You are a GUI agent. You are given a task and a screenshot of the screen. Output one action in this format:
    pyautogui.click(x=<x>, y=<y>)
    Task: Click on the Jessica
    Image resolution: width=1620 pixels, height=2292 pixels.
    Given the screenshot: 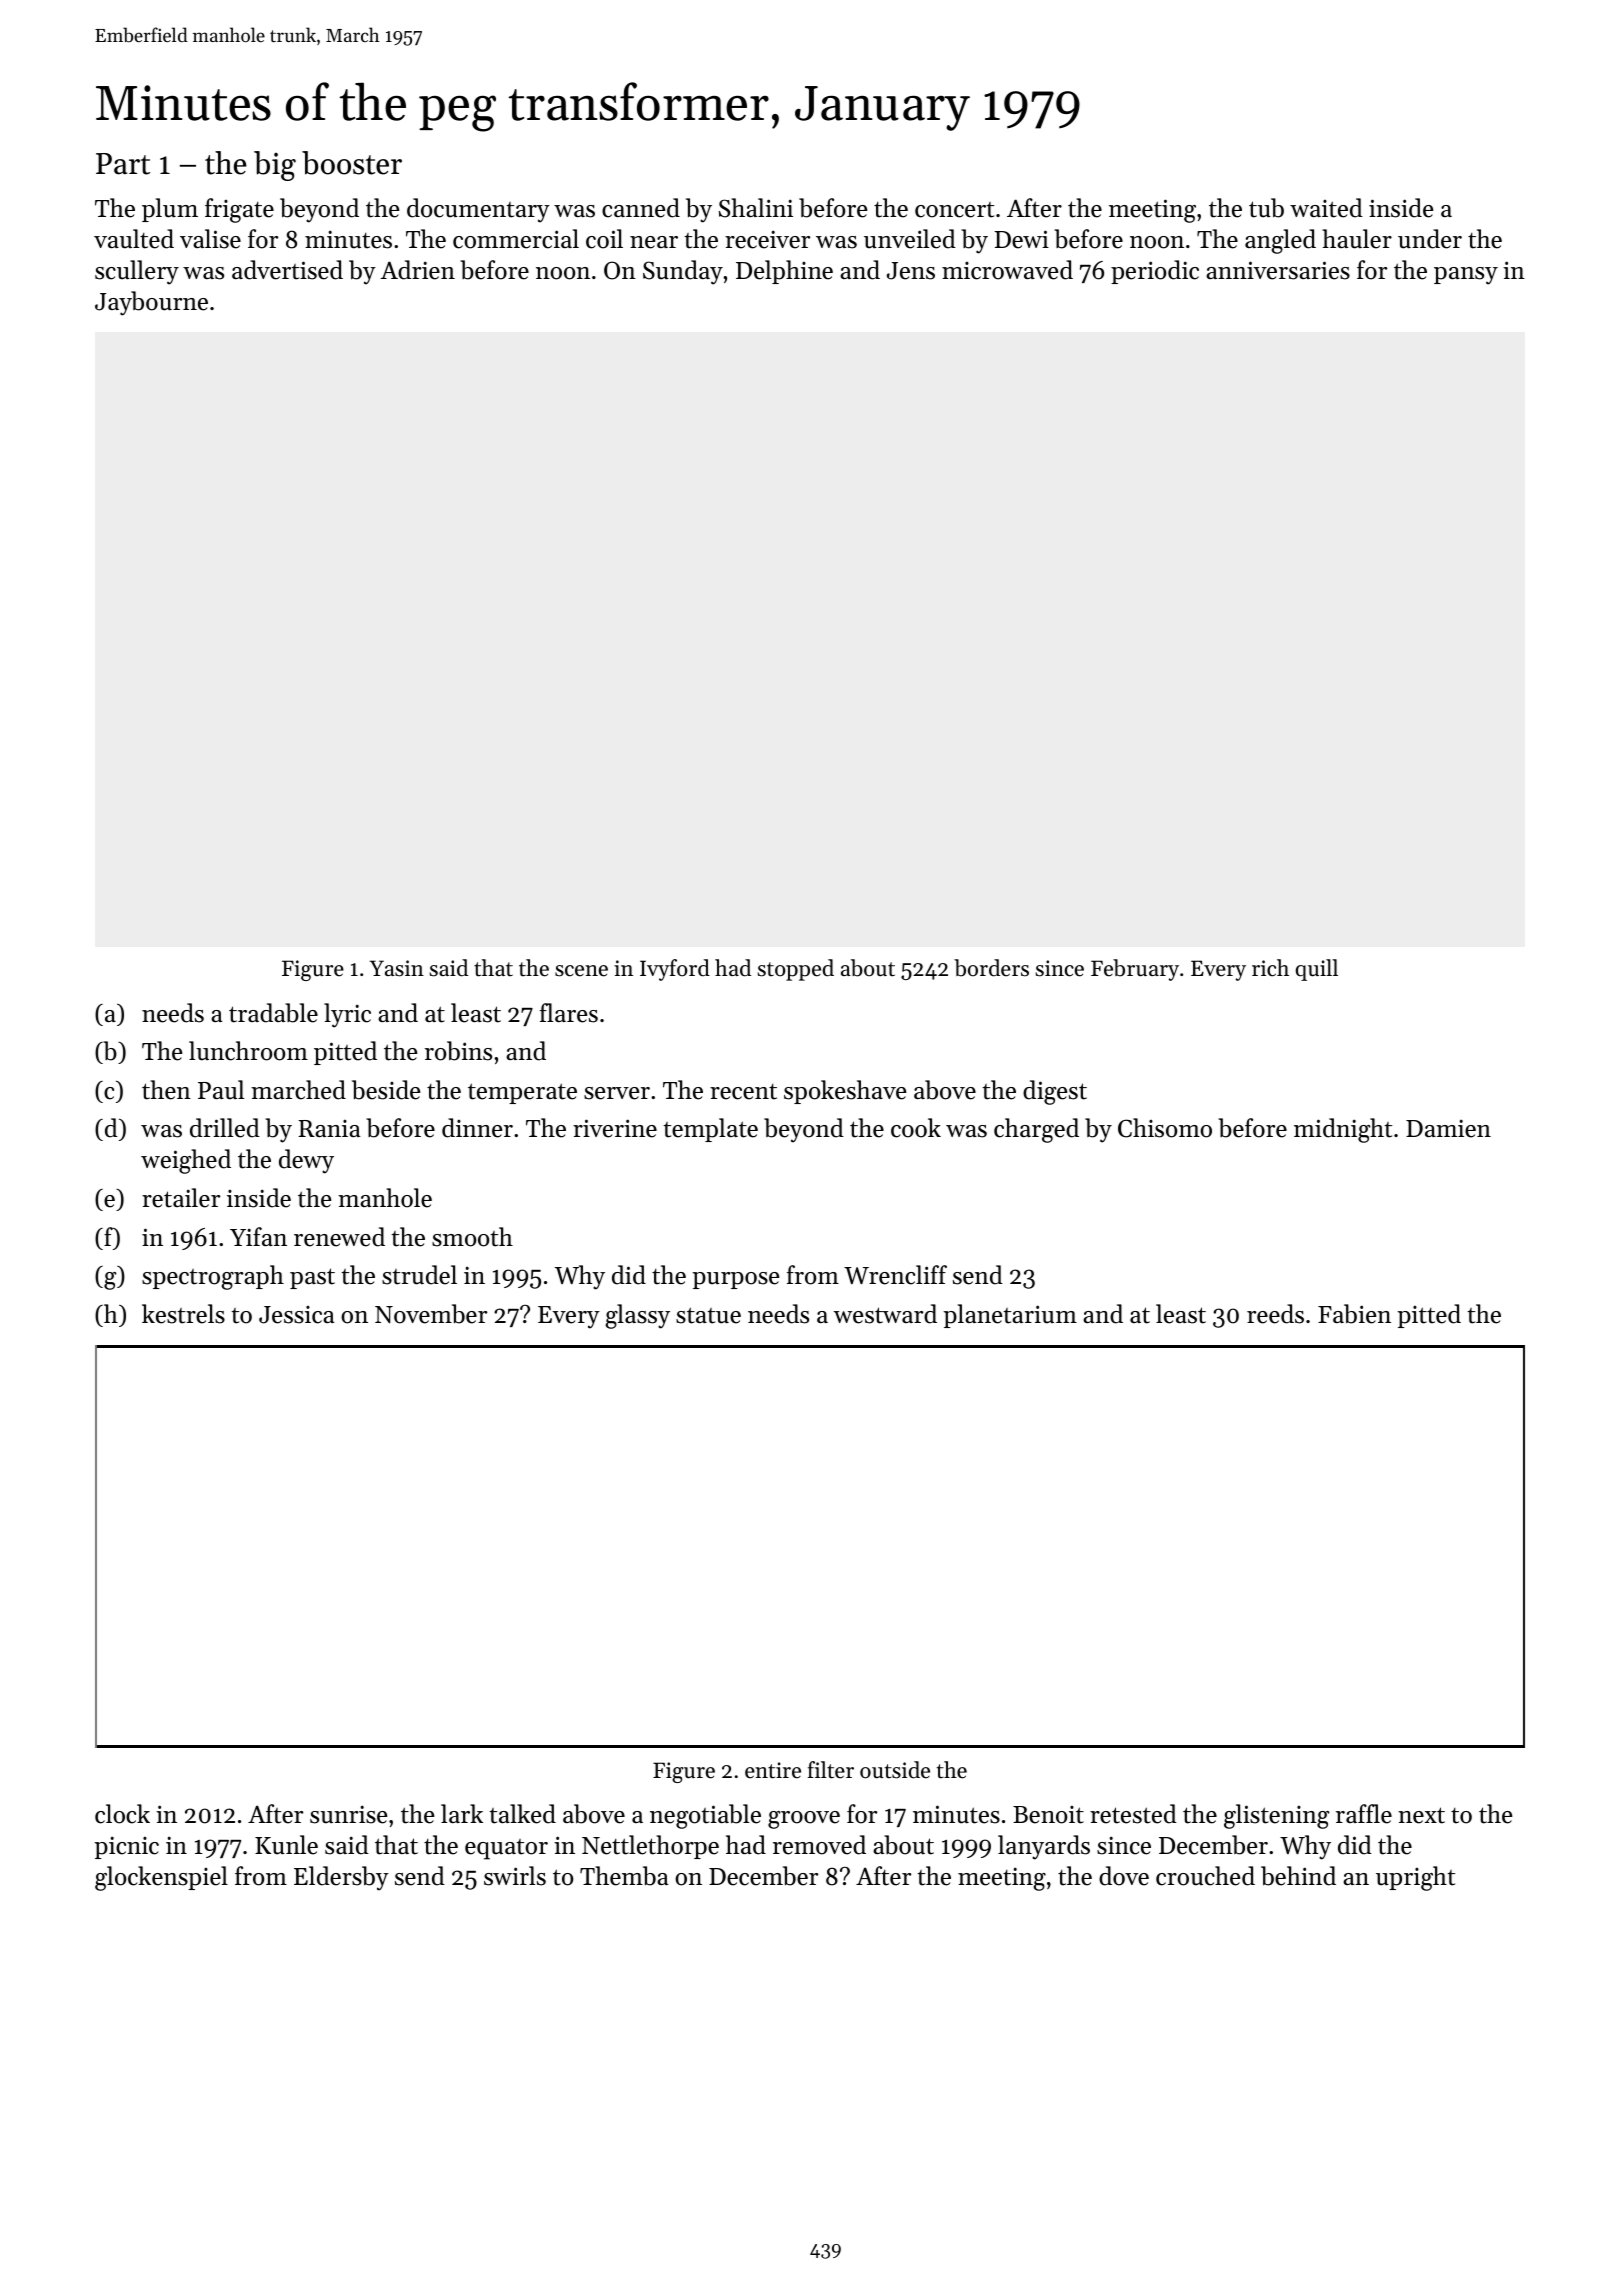 What is the action you would take?
    pyautogui.click(x=296, y=1315)
